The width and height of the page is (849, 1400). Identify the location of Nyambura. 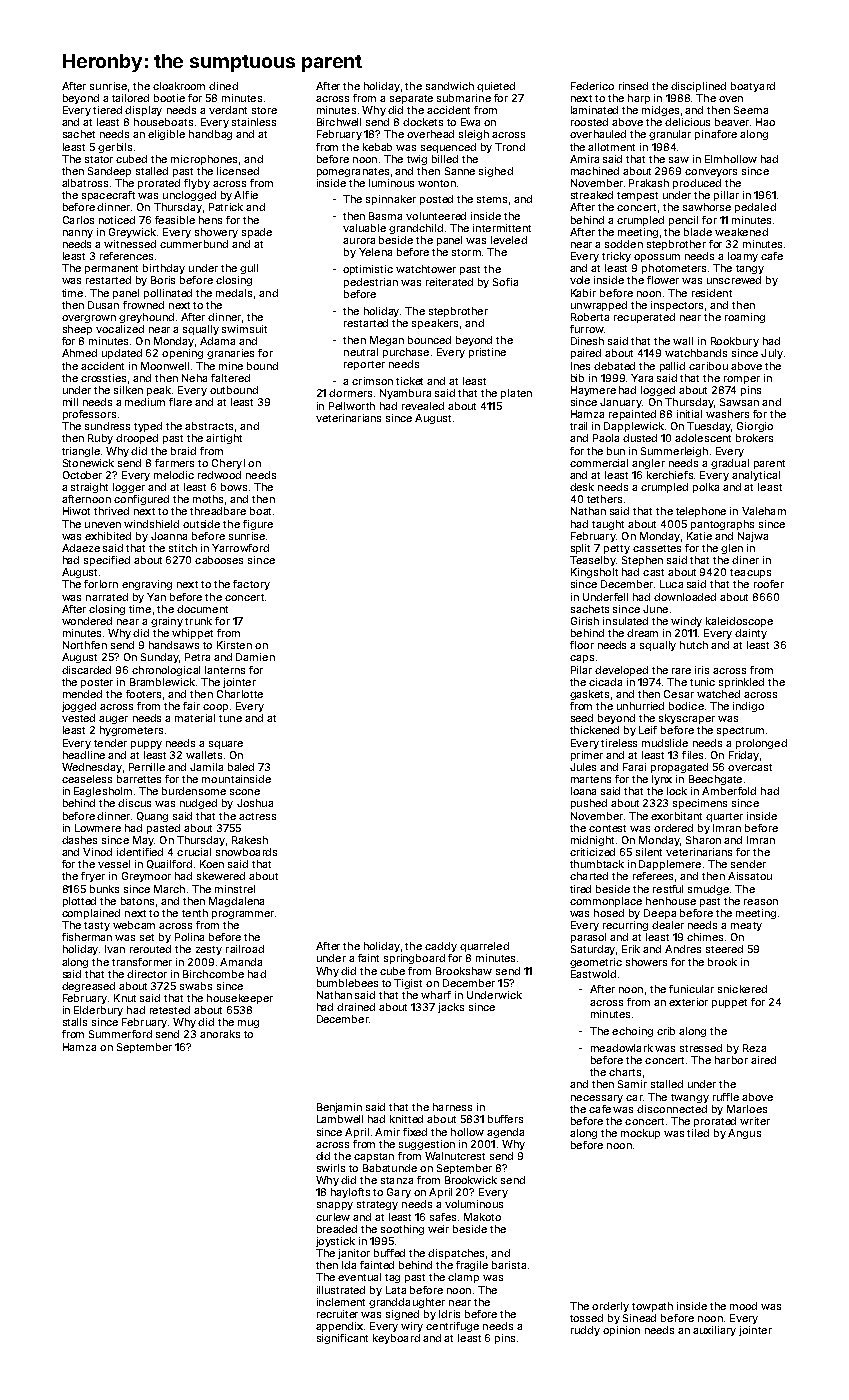
(405, 394).
